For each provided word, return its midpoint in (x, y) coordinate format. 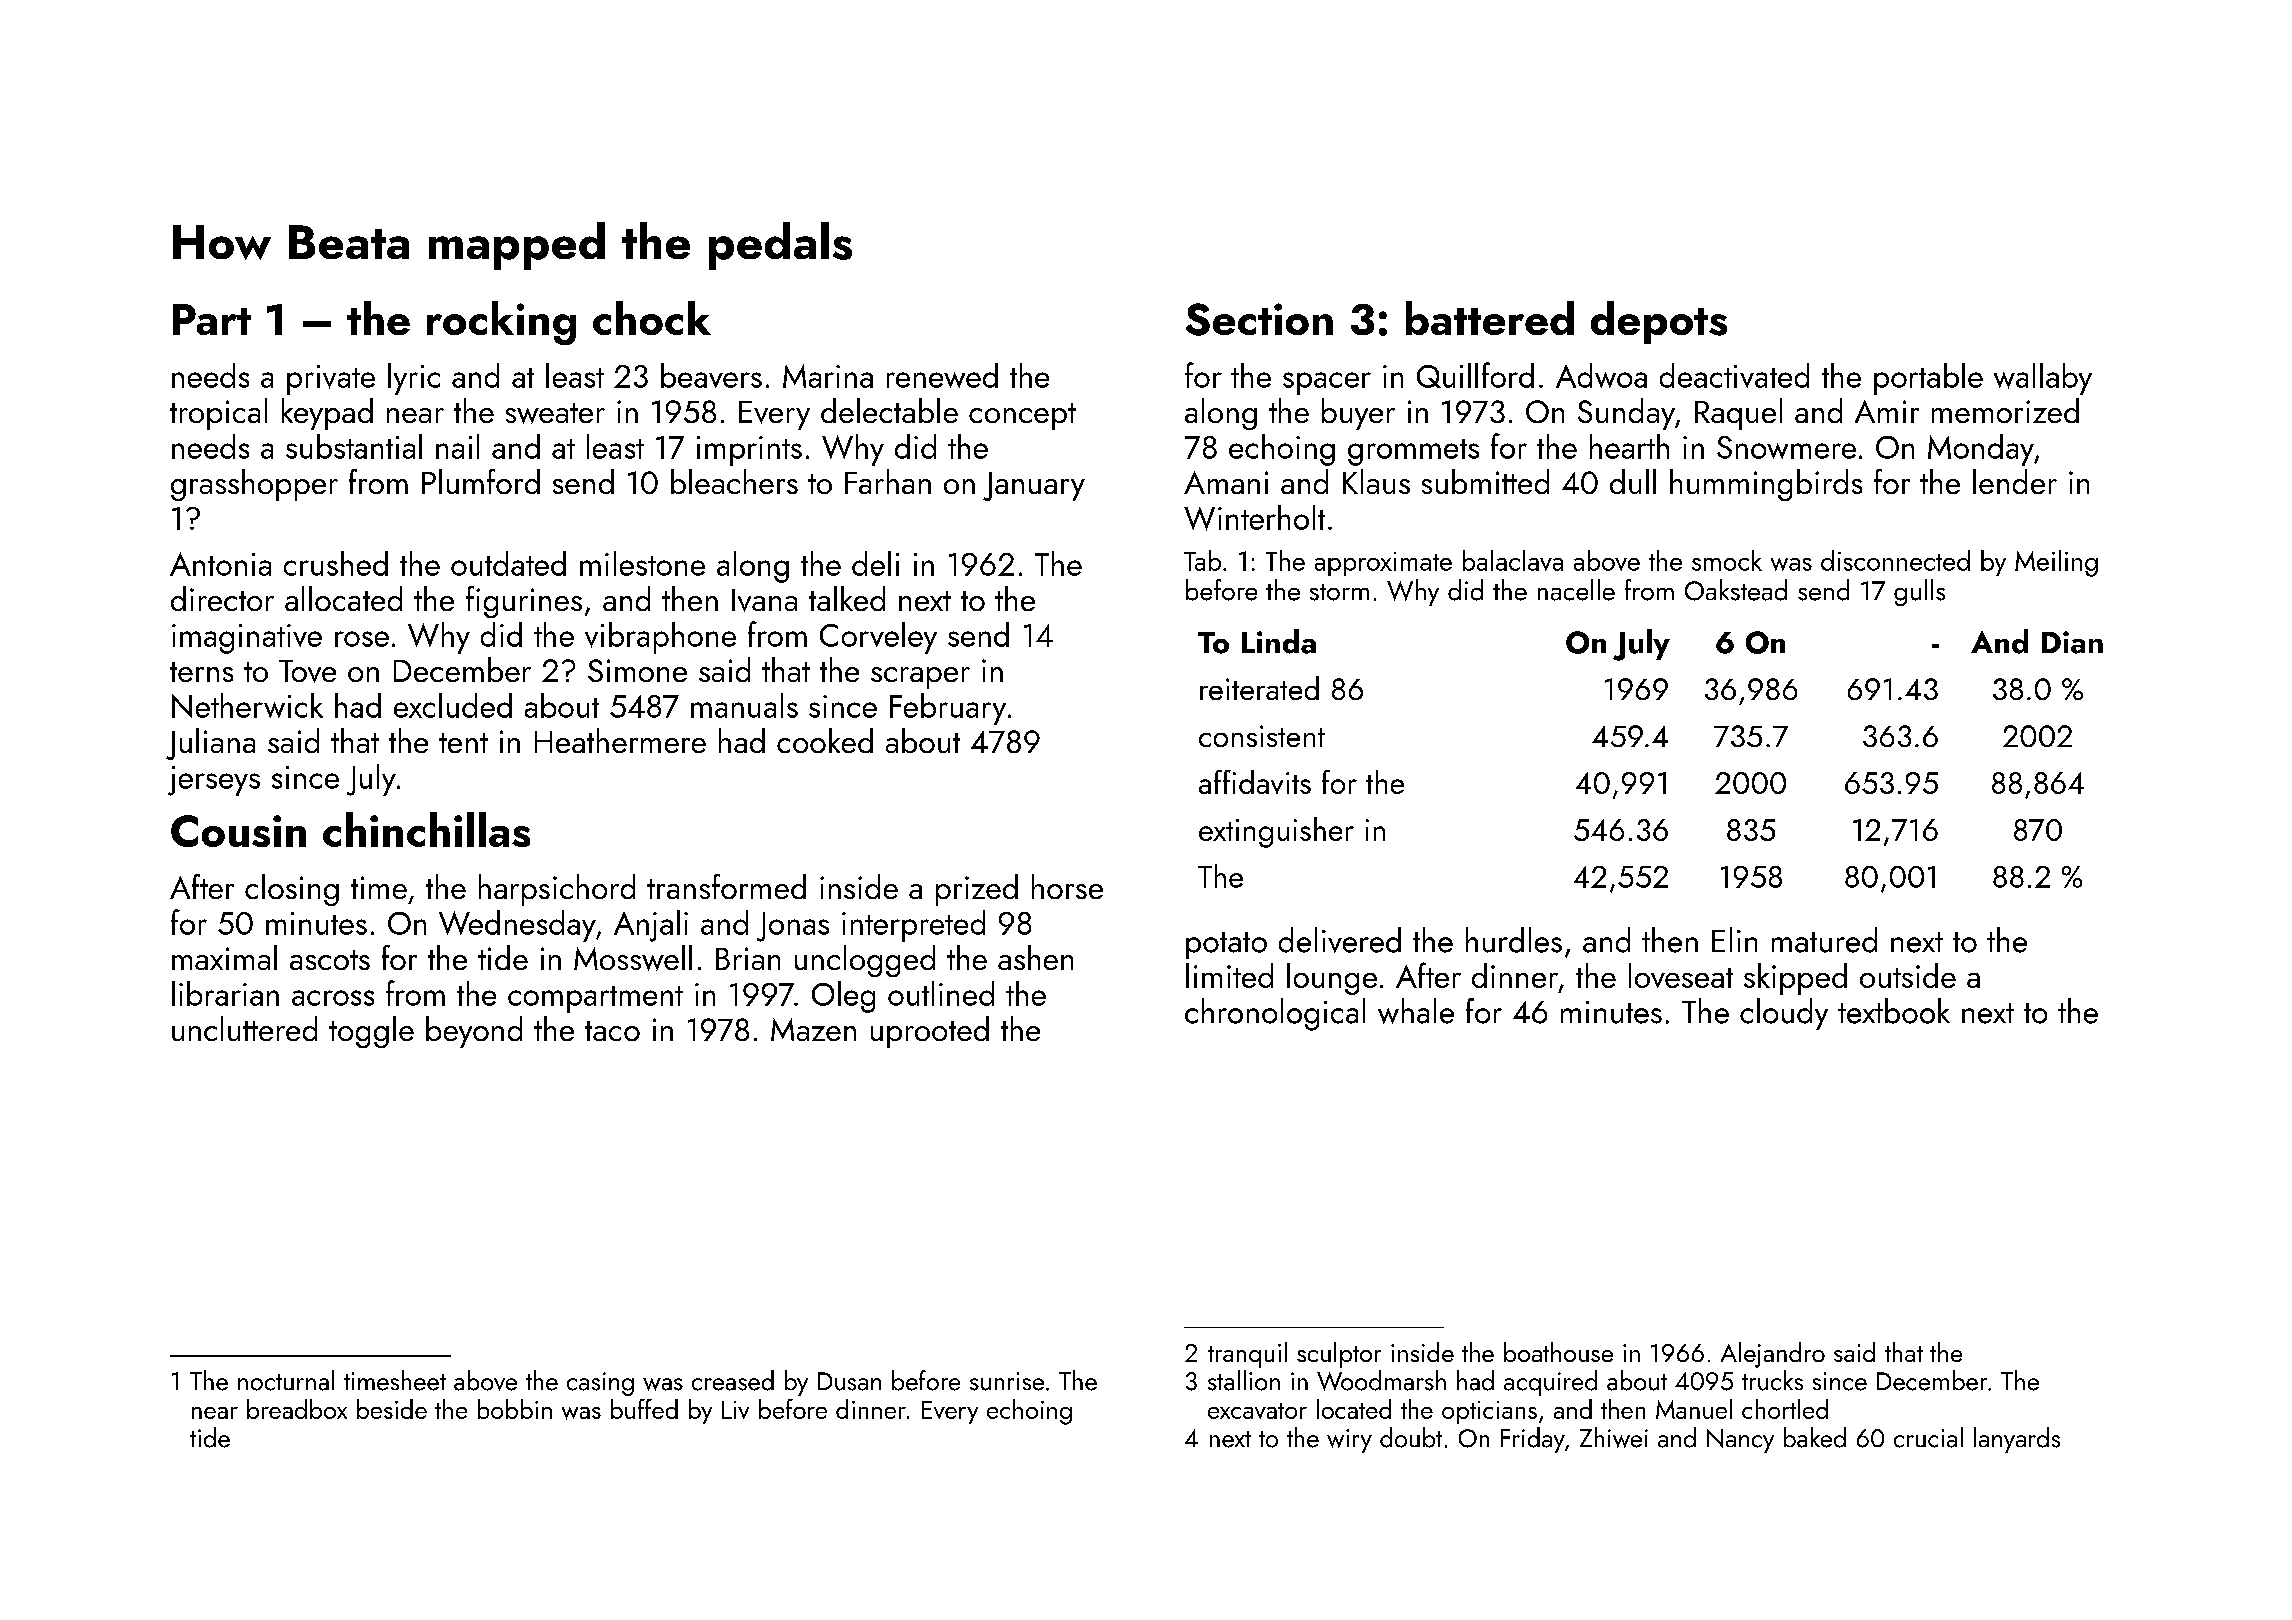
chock (652, 318)
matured (1824, 940)
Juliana (210, 744)
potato (1226, 945)
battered (1490, 318)
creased (733, 1380)
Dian (2072, 642)
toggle (371, 1032)
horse (1067, 886)
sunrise (1007, 1381)
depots (1659, 322)
